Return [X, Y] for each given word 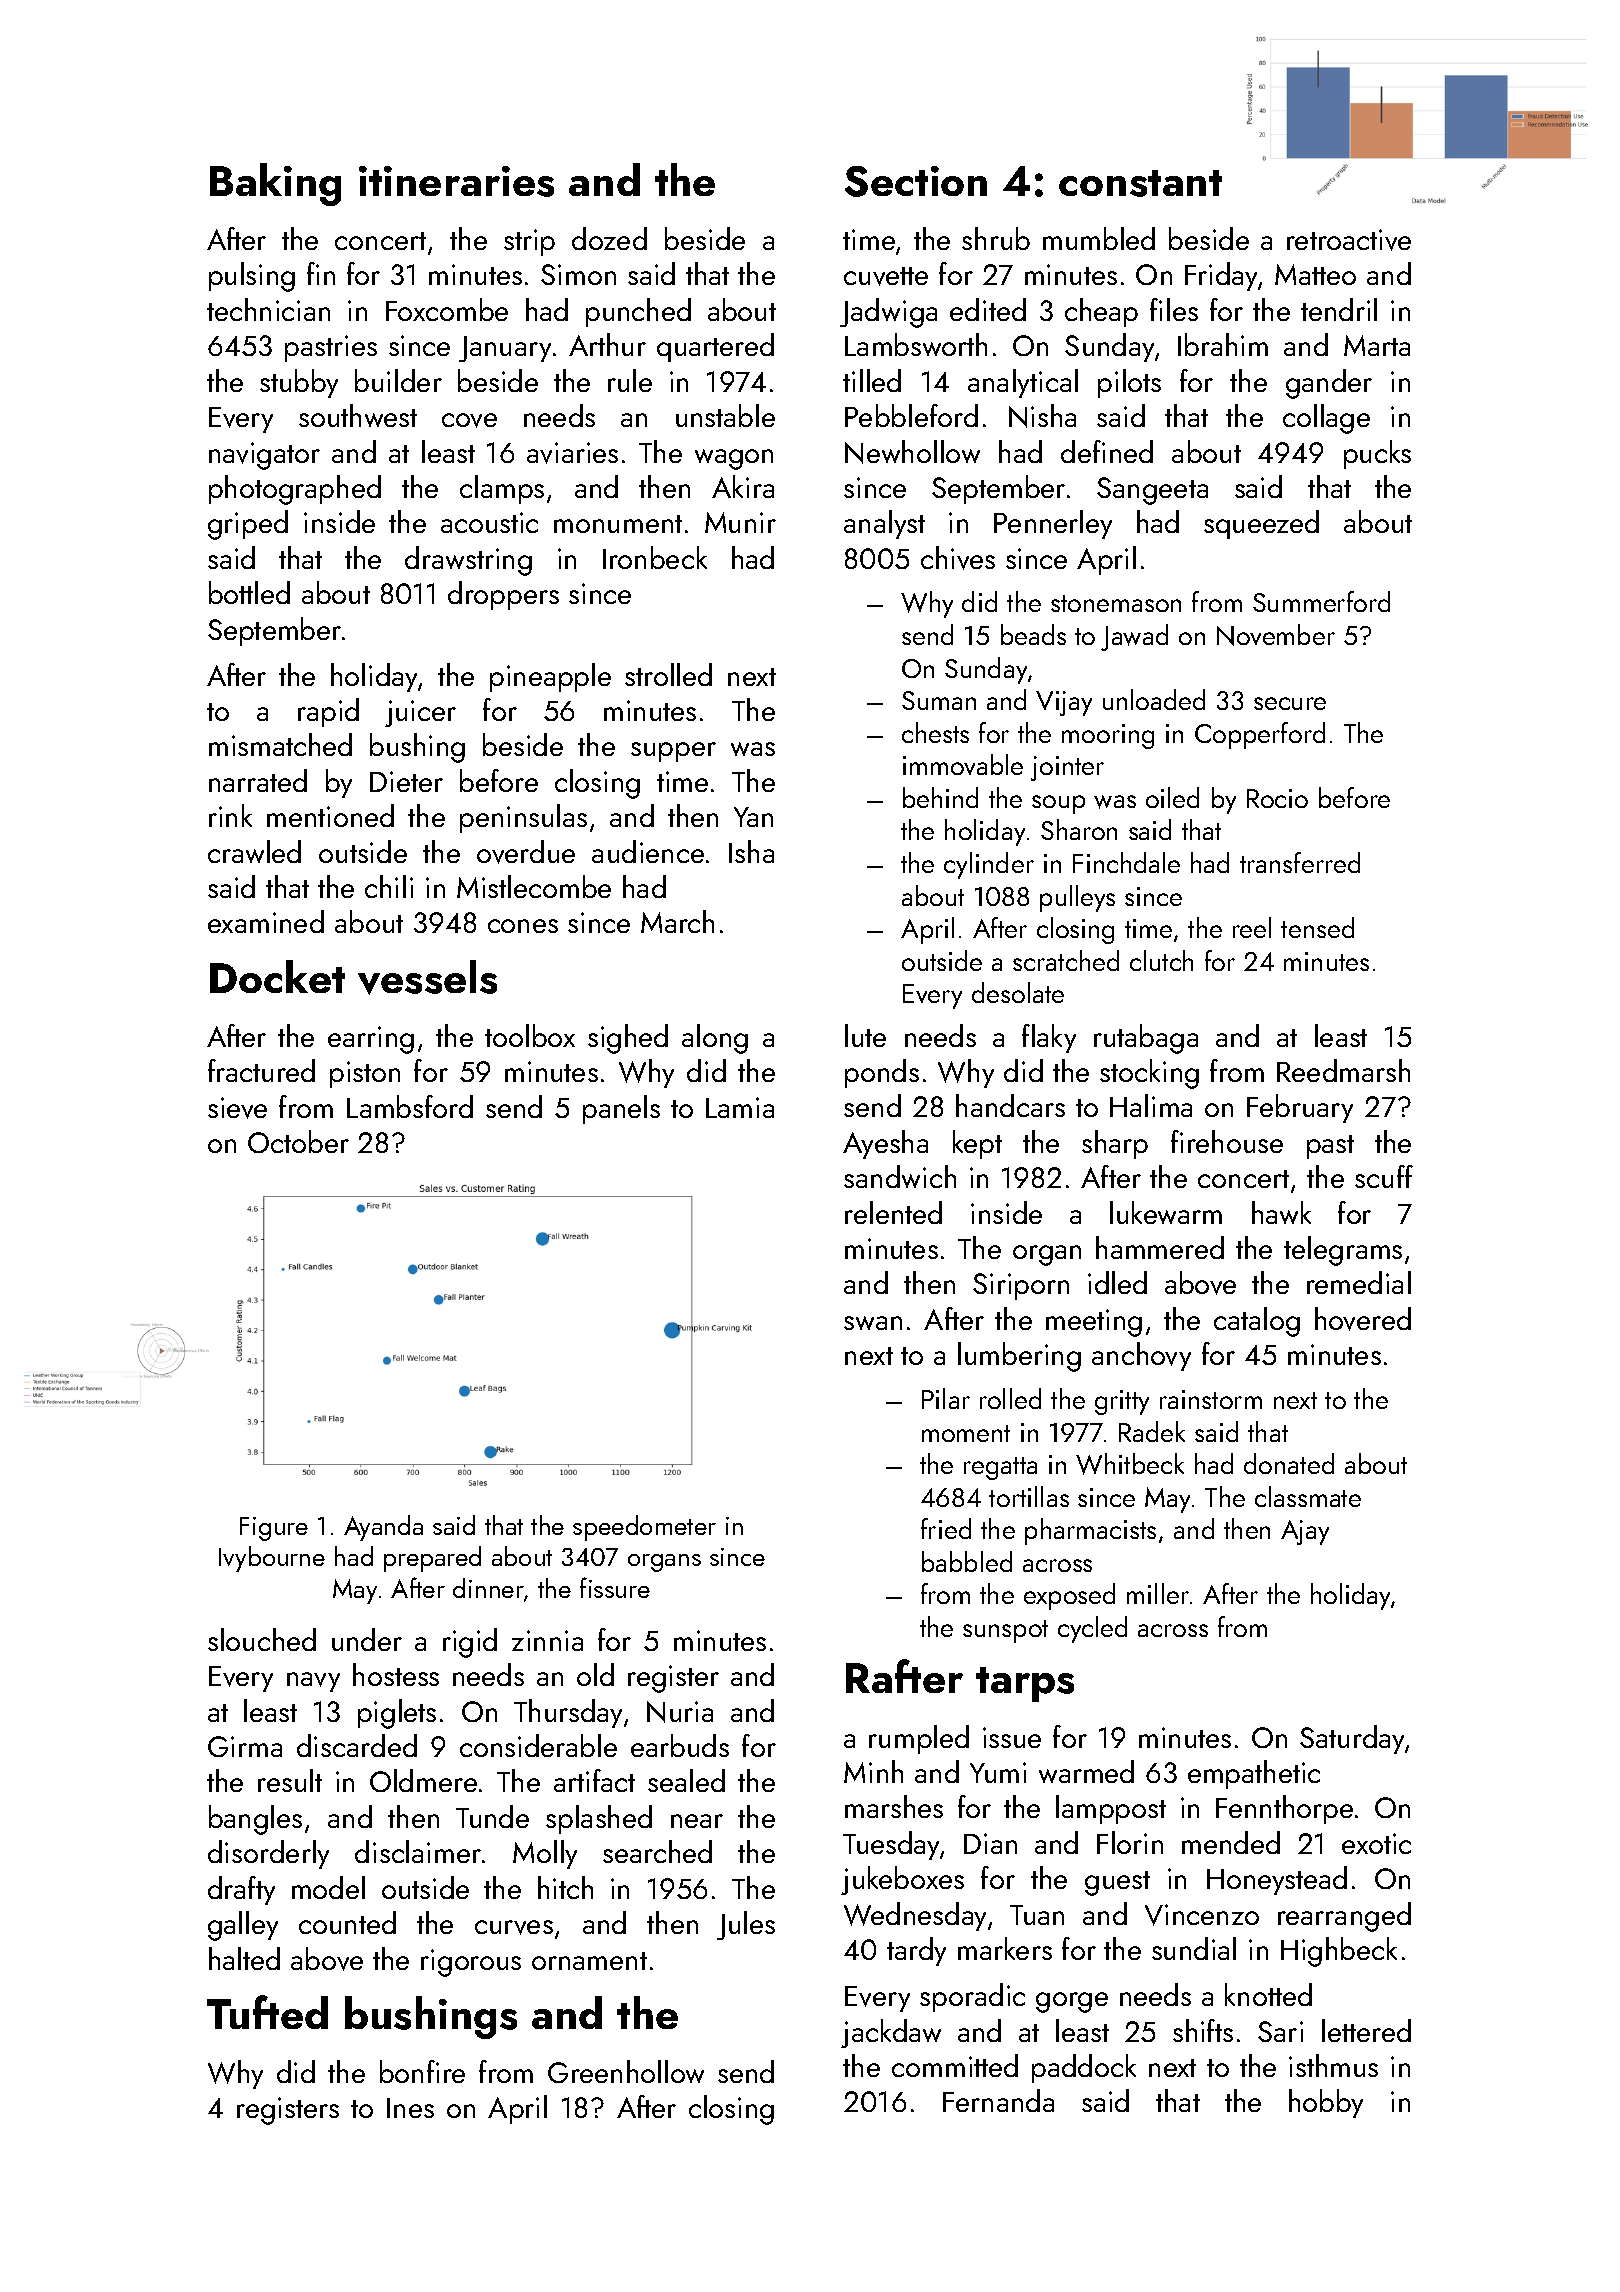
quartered [715, 347]
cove [469, 420]
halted [244, 1958]
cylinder [989, 865]
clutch [1161, 960]
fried [946, 1528]
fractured [261, 1070]
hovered [1363, 1319]
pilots [1129, 383]
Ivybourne [272, 1559]
